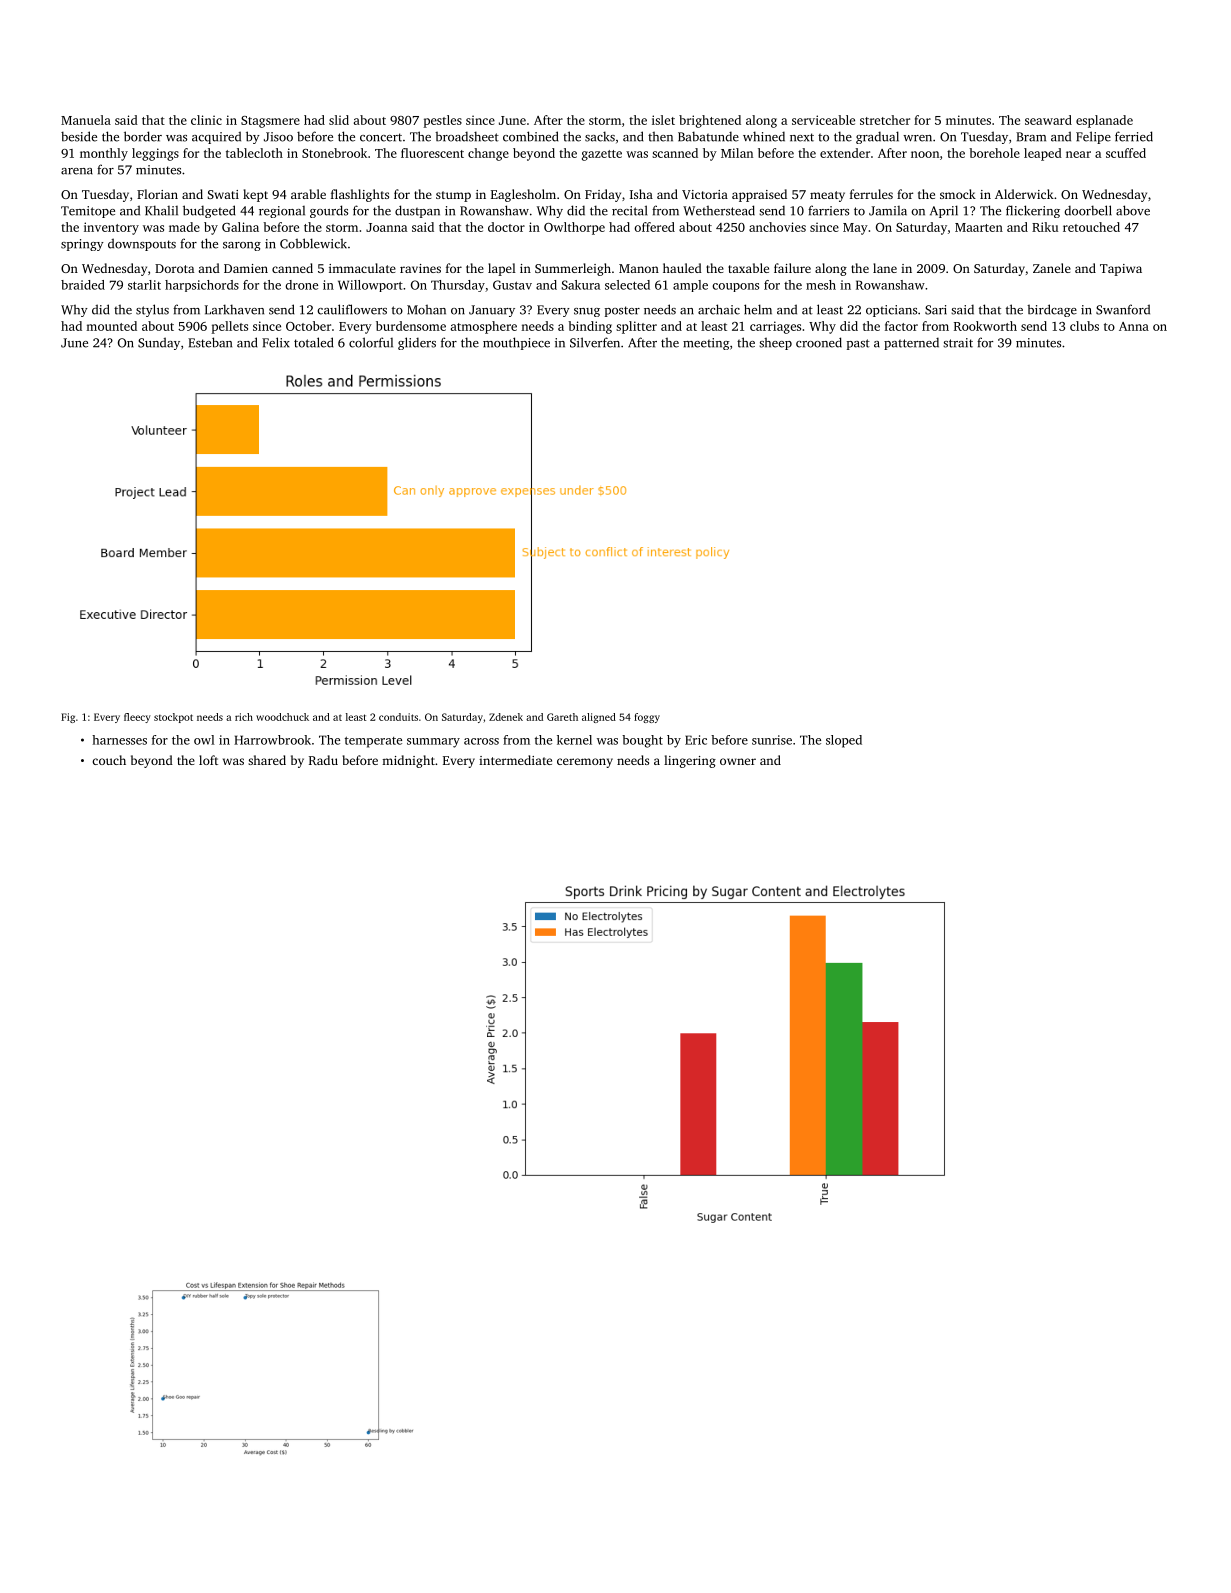 The width and height of the image is (1231, 1593). What do you see at coordinates (408, 761) in the image?
I see `midnight` at bounding box center [408, 761].
